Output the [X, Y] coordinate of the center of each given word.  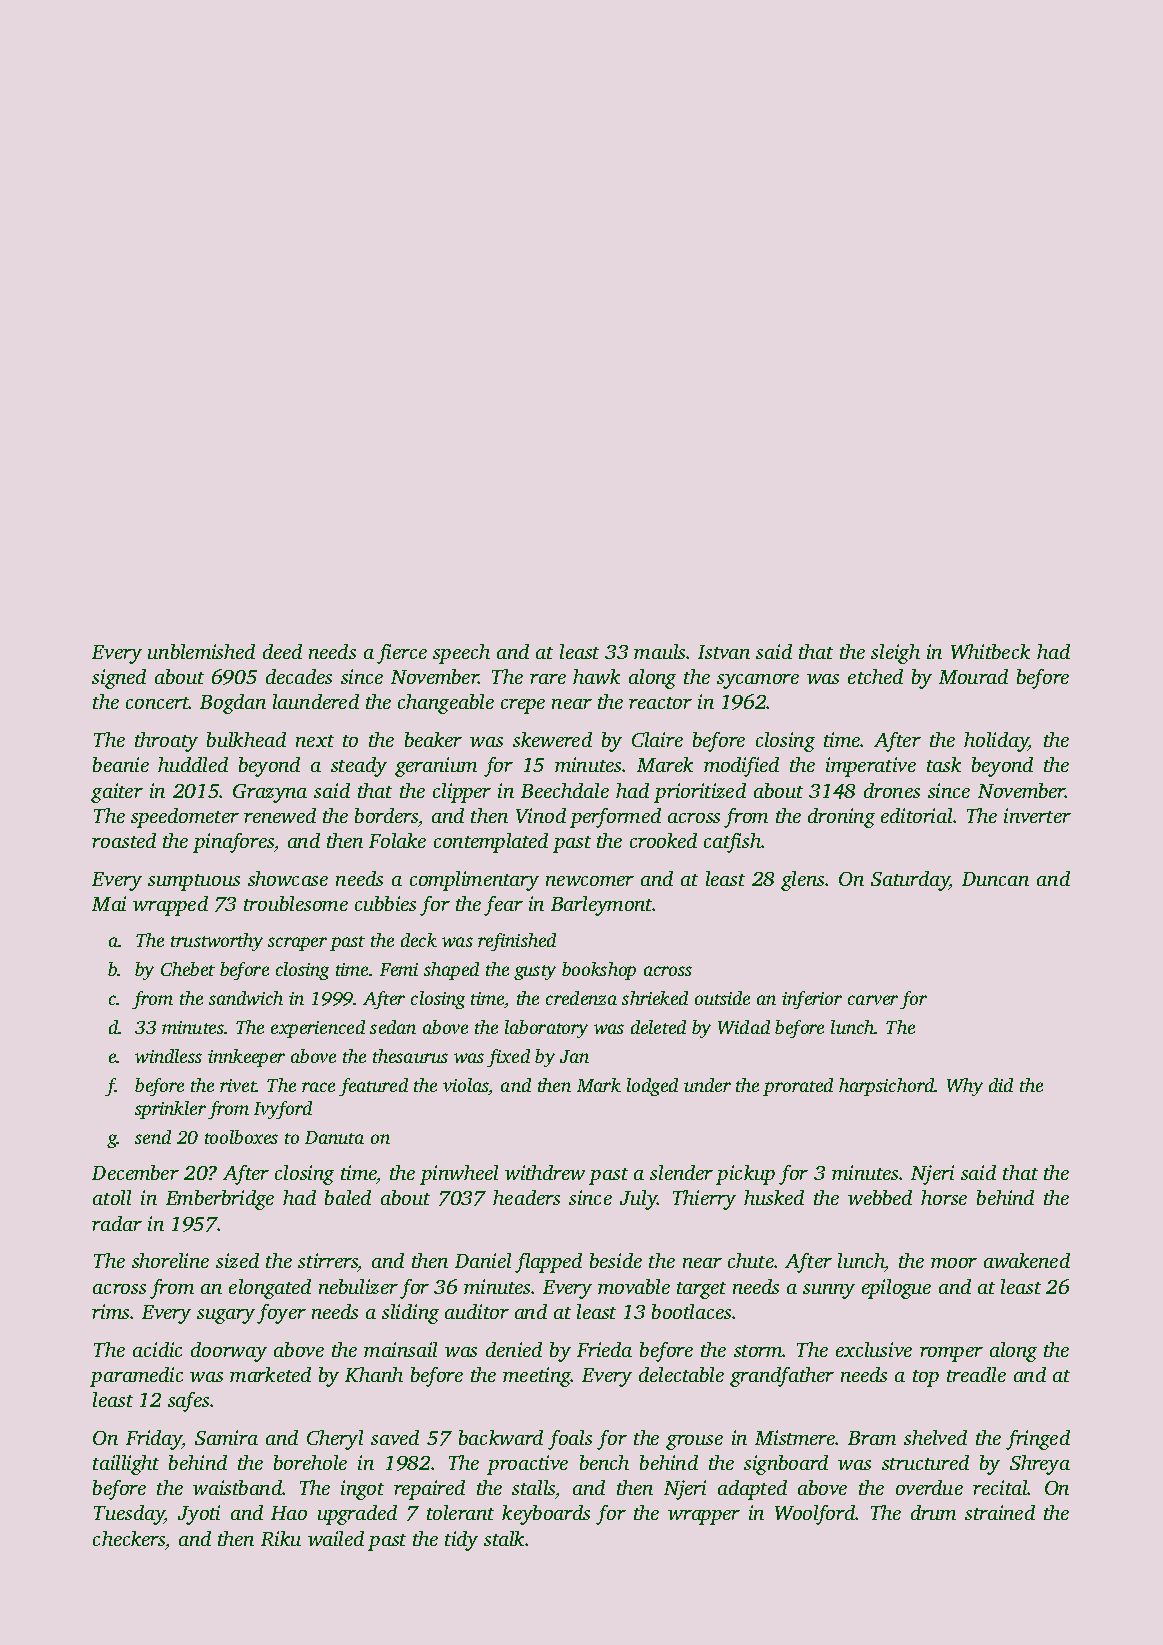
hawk [596, 676]
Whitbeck [990, 651]
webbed [880, 1197]
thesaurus [410, 1056]
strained [1000, 1512]
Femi [399, 969]
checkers [129, 1538]
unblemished [201, 651]
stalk [505, 1538]
